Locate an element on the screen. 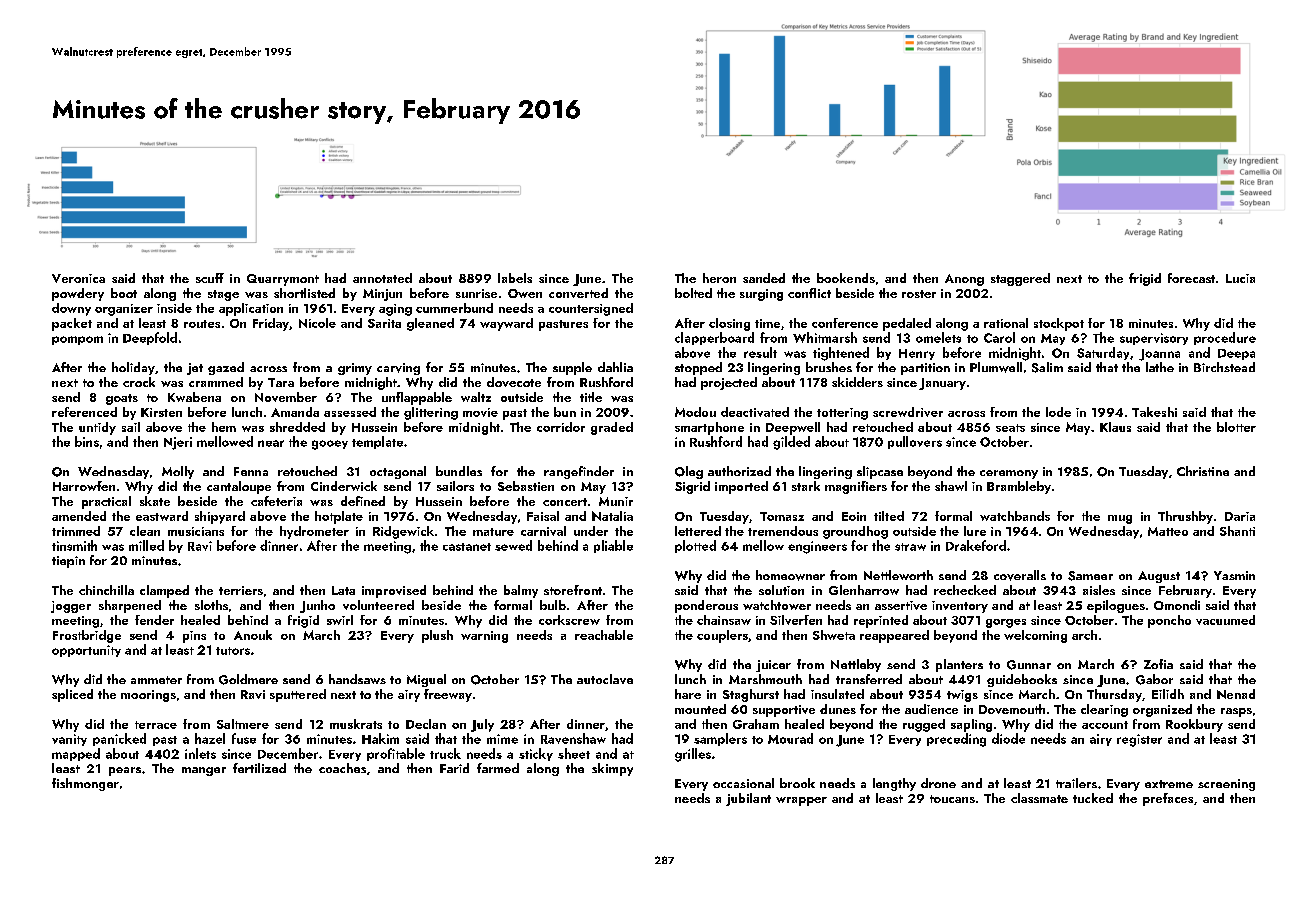 Image resolution: width=1308 pixels, height=924 pixels. jet is located at coordinates (195, 369).
